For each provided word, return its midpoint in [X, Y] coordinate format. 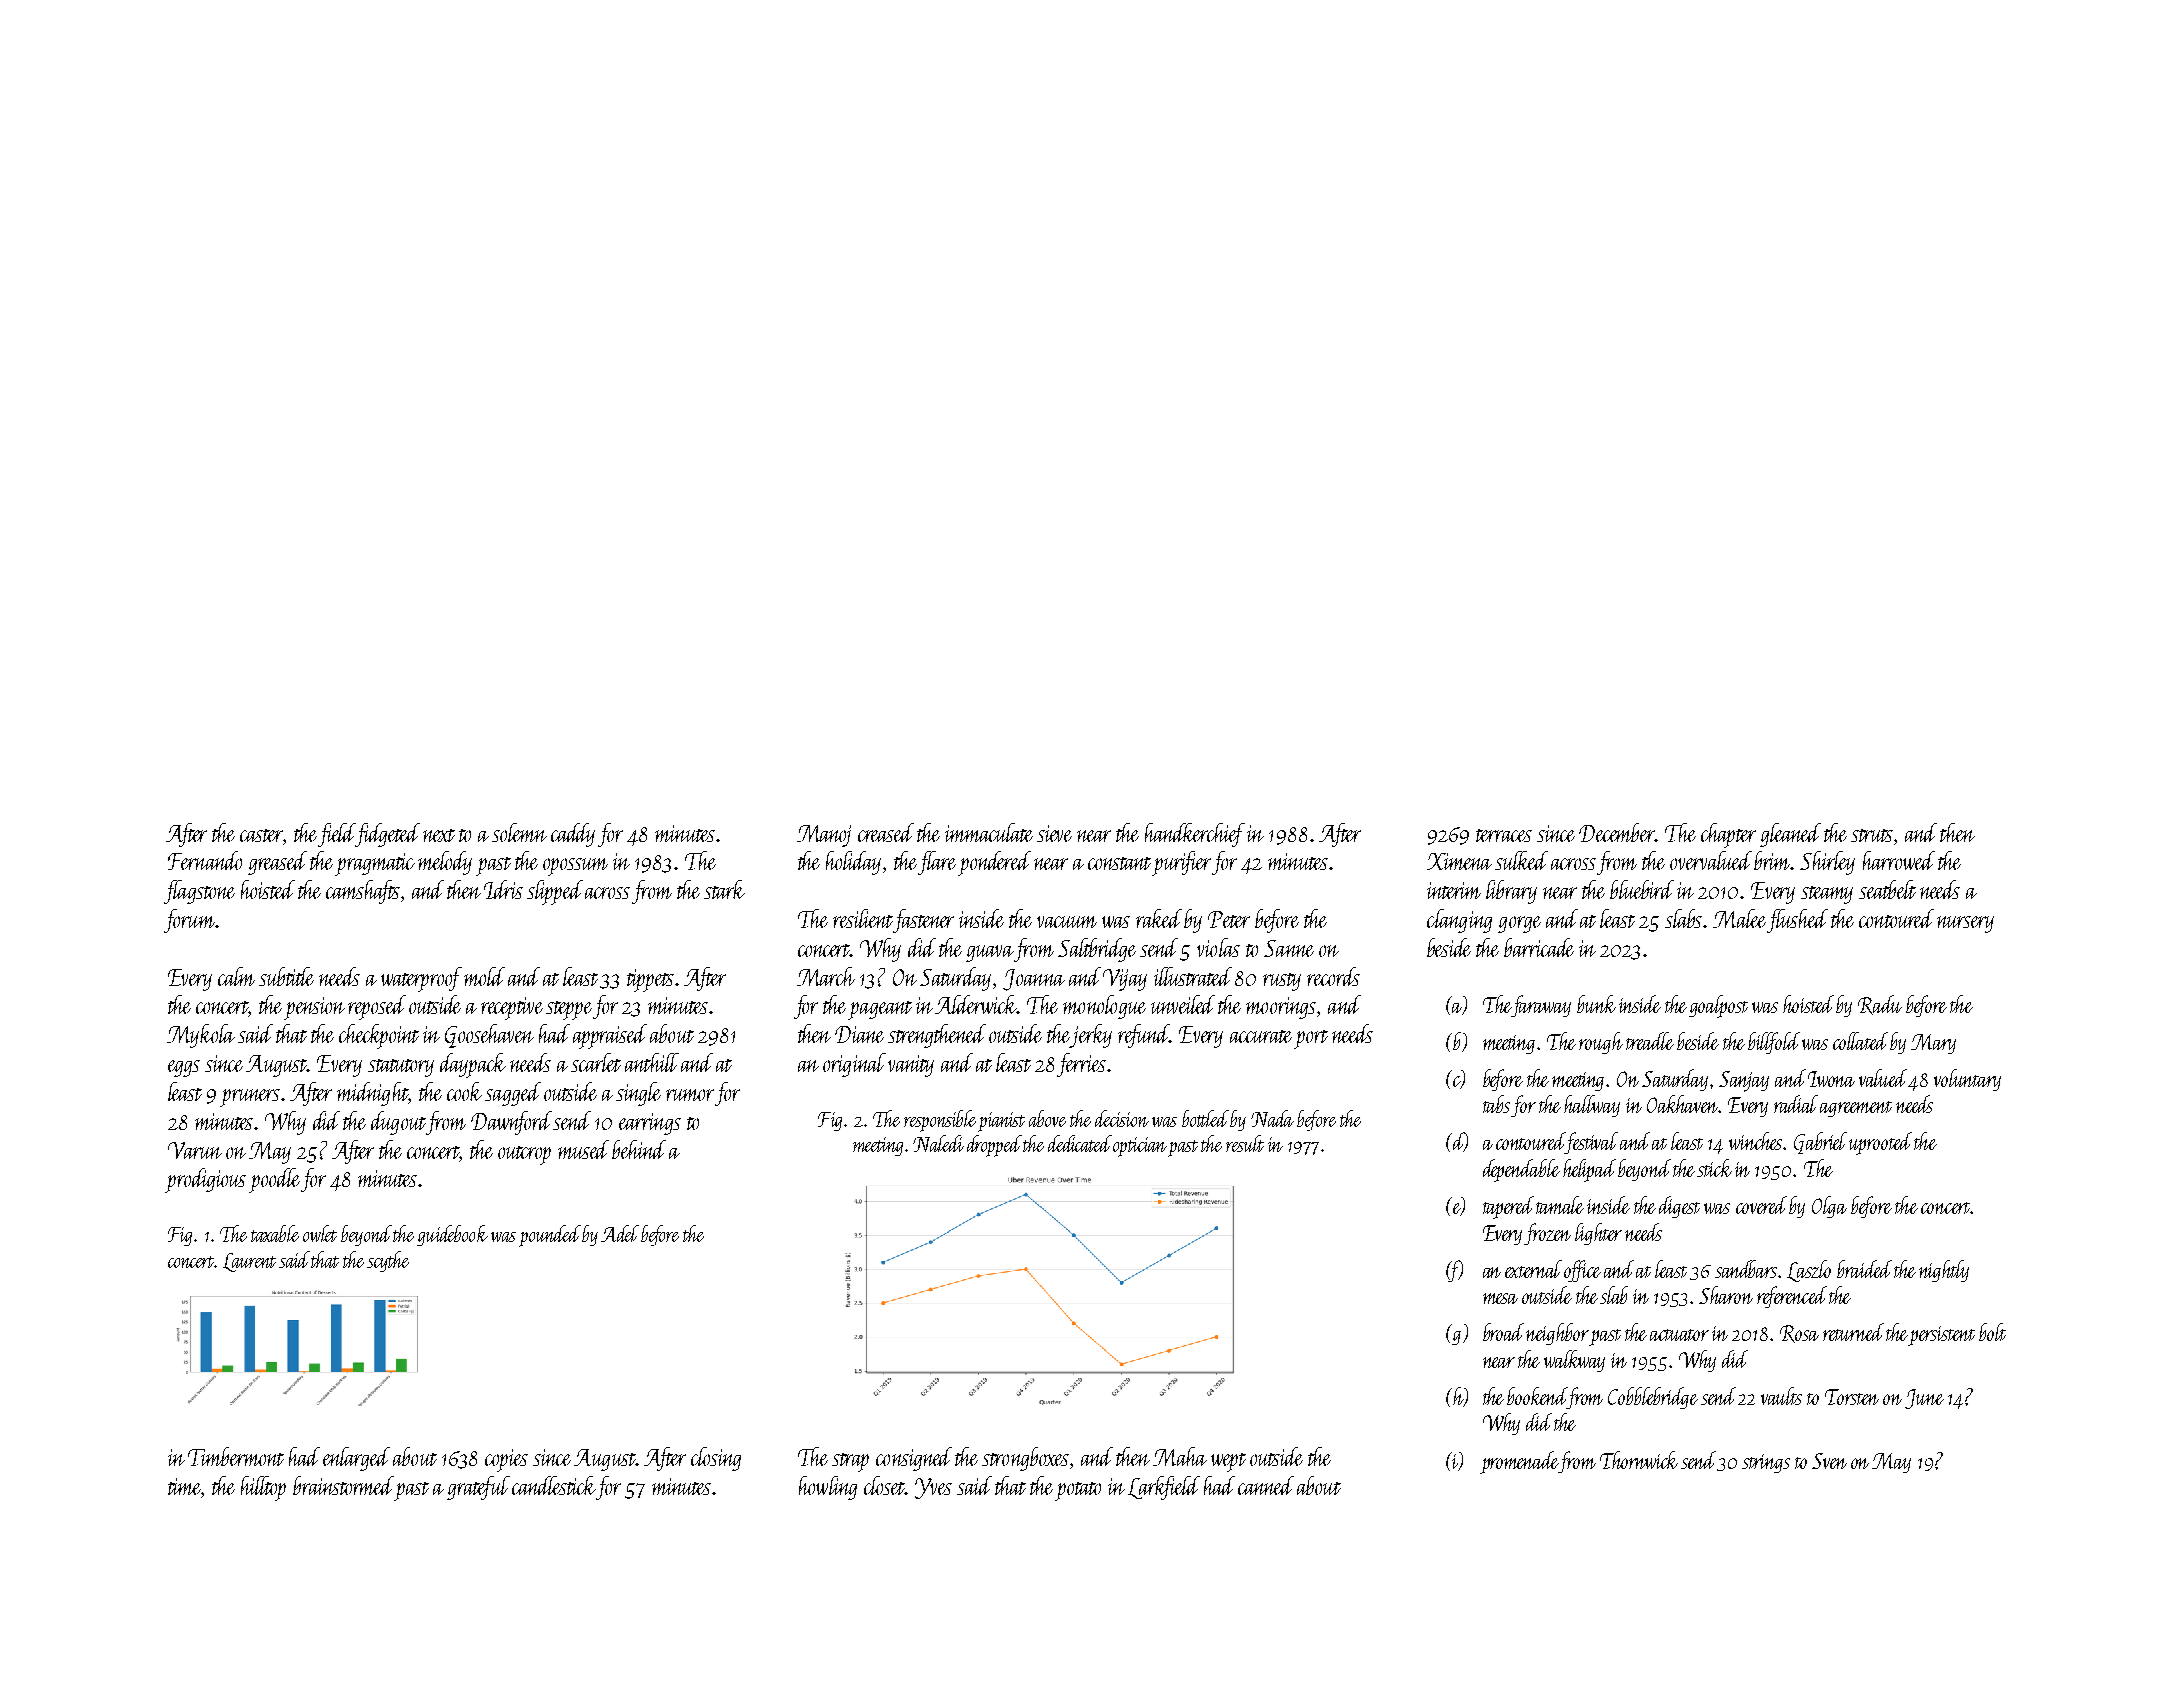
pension [314, 1008]
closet [884, 1485]
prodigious [205, 1180]
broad [1503, 1332]
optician [1140, 1147]
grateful [478, 1488]
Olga [1829, 1207]
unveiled [1183, 1004]
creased [886, 832]
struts [1872, 835]
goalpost [1718, 1006]
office [1582, 1271]
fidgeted [388, 835]
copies [506, 1460]
